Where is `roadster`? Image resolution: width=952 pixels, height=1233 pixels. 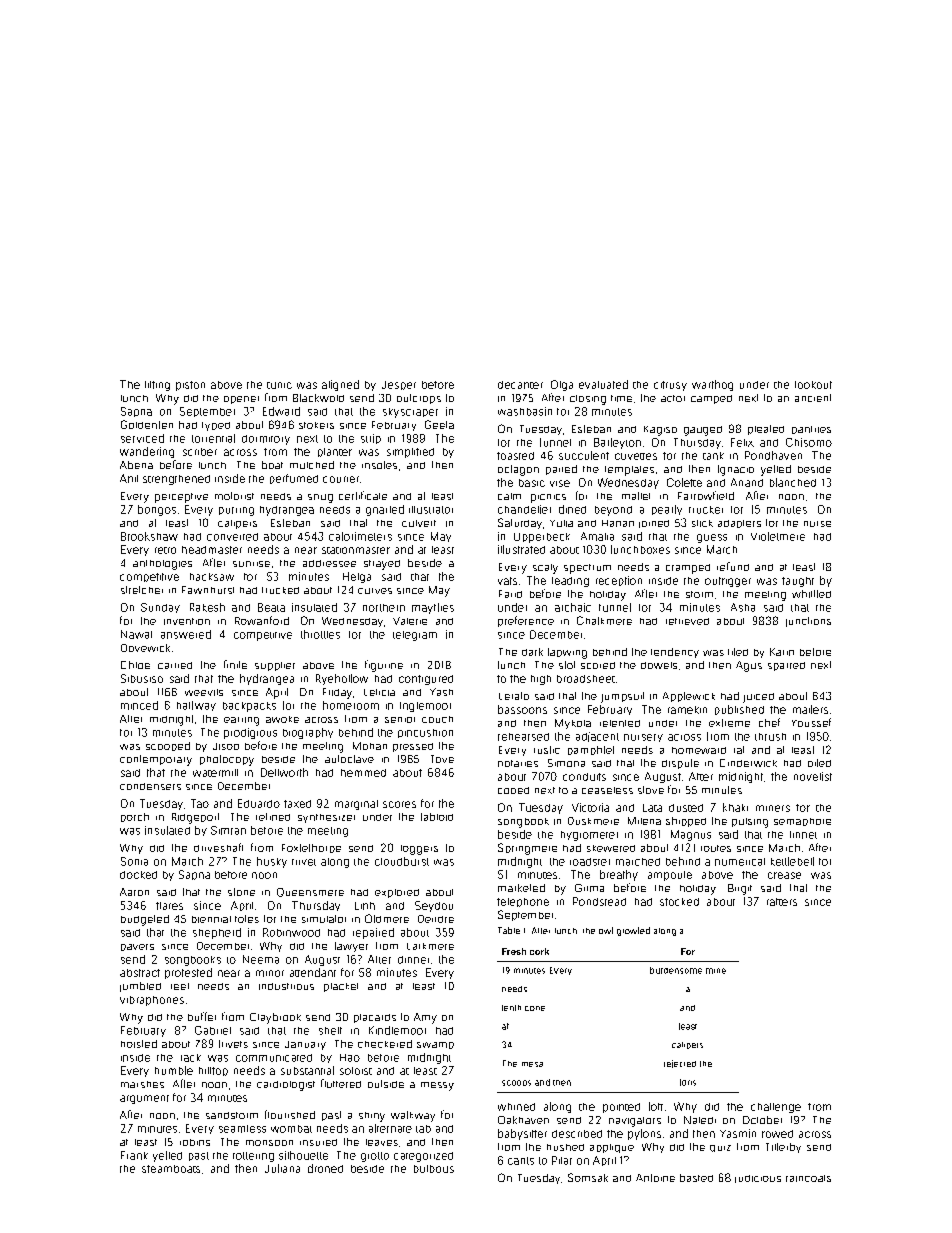
roadster is located at coordinates (590, 862).
